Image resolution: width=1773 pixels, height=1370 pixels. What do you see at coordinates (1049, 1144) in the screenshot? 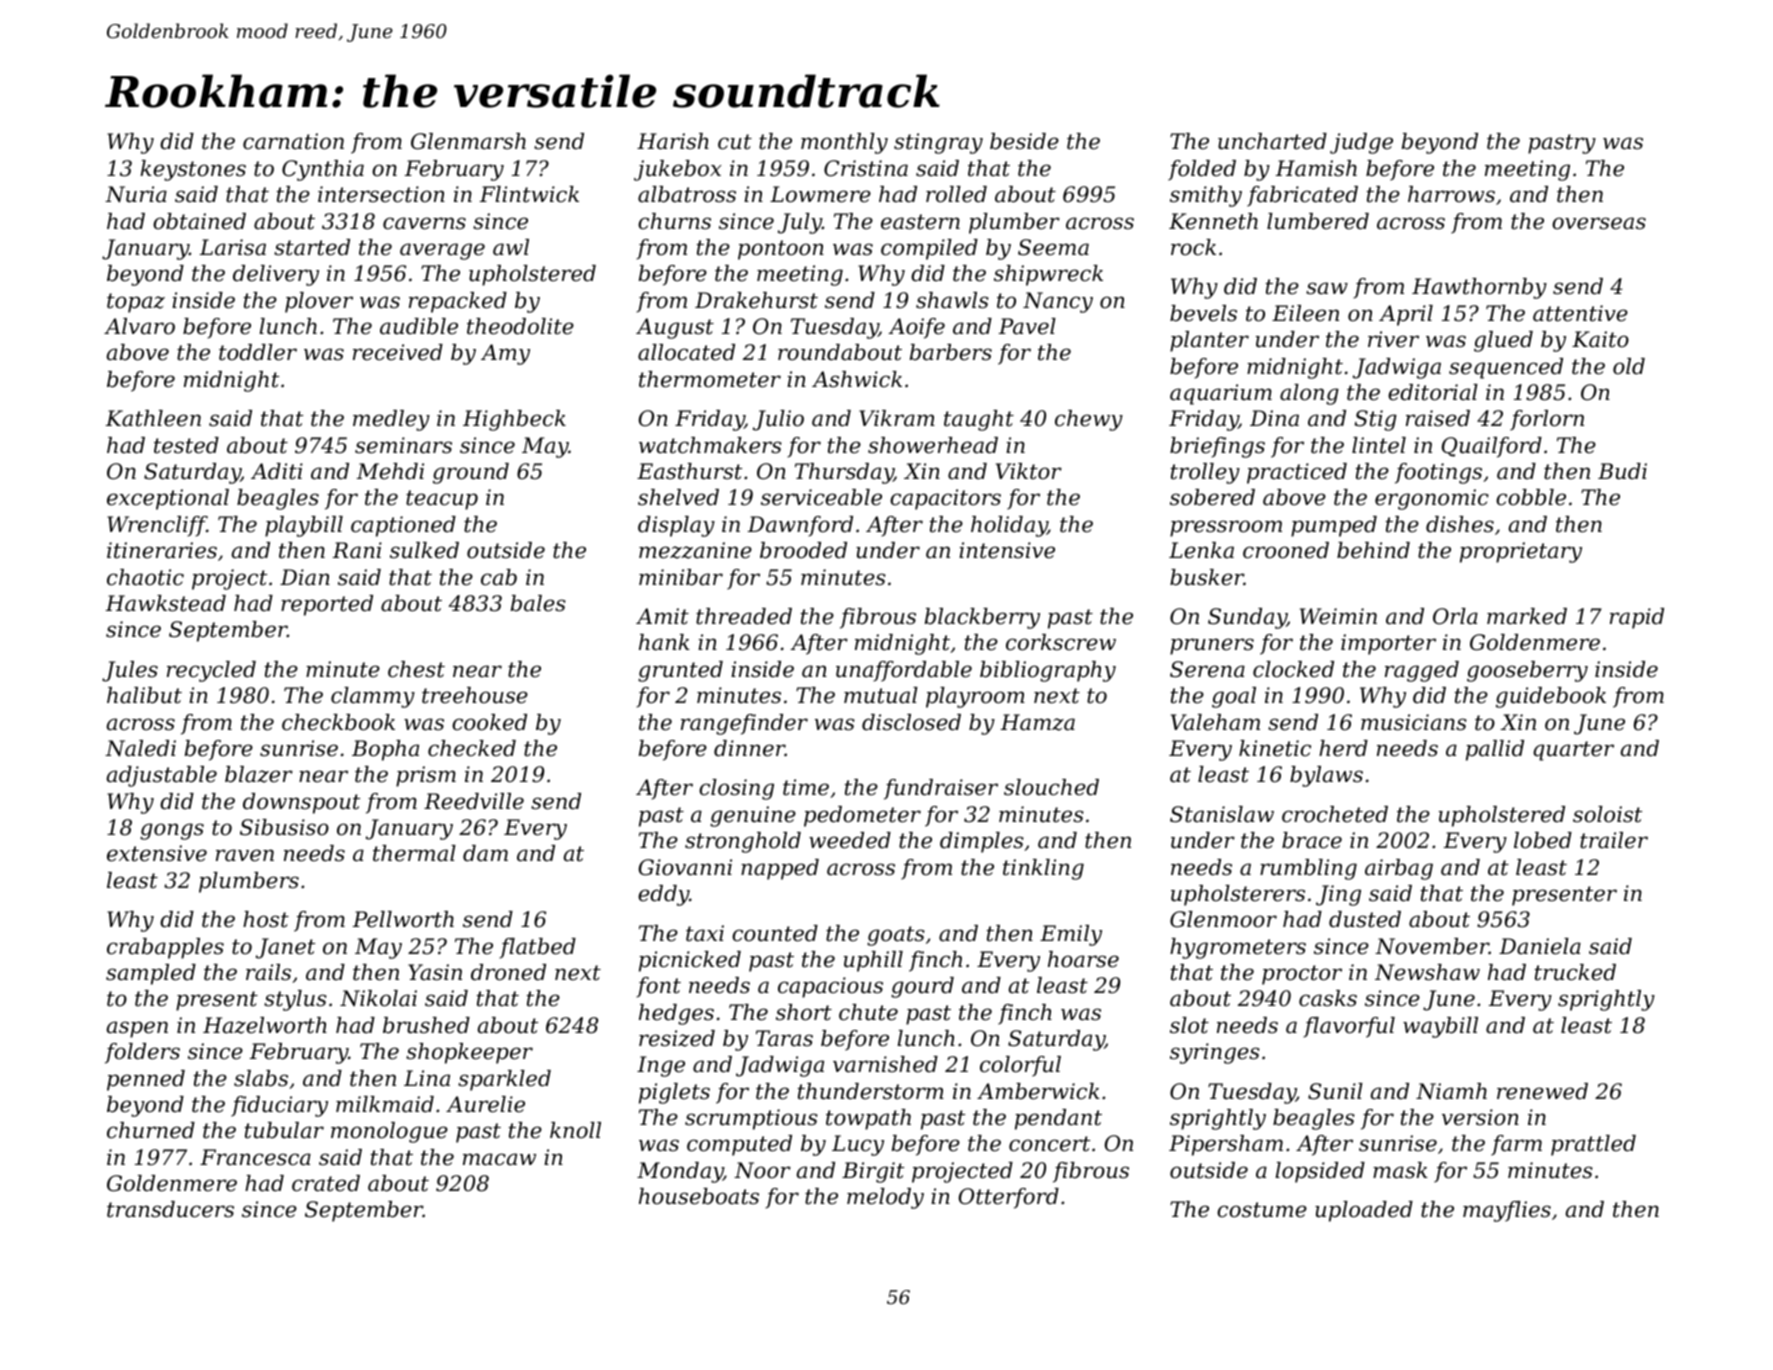
I see `concert` at bounding box center [1049, 1144].
